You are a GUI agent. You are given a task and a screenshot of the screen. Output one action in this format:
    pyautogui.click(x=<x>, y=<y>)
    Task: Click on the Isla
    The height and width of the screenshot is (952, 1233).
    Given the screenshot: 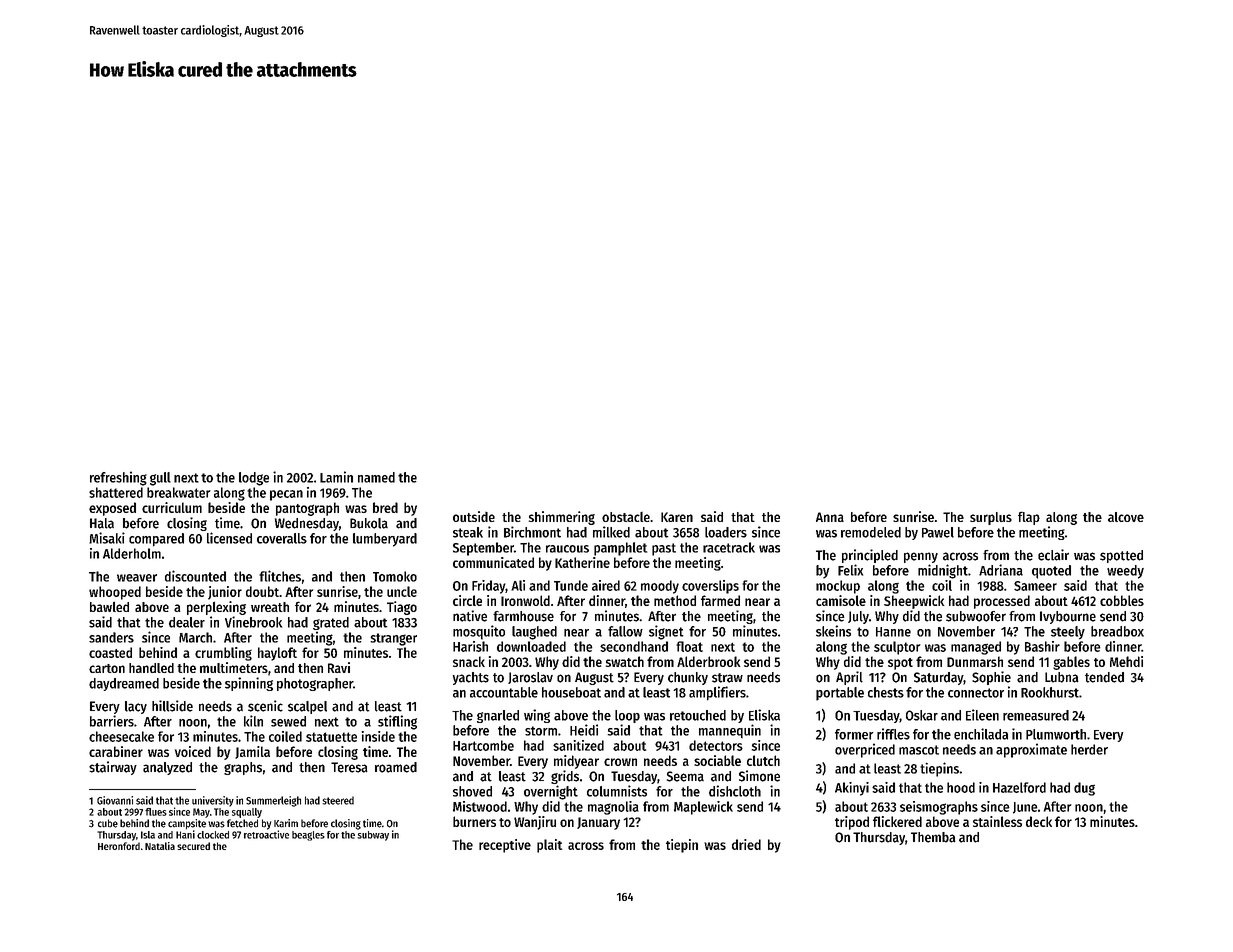 What is the action you would take?
    pyautogui.click(x=148, y=835)
